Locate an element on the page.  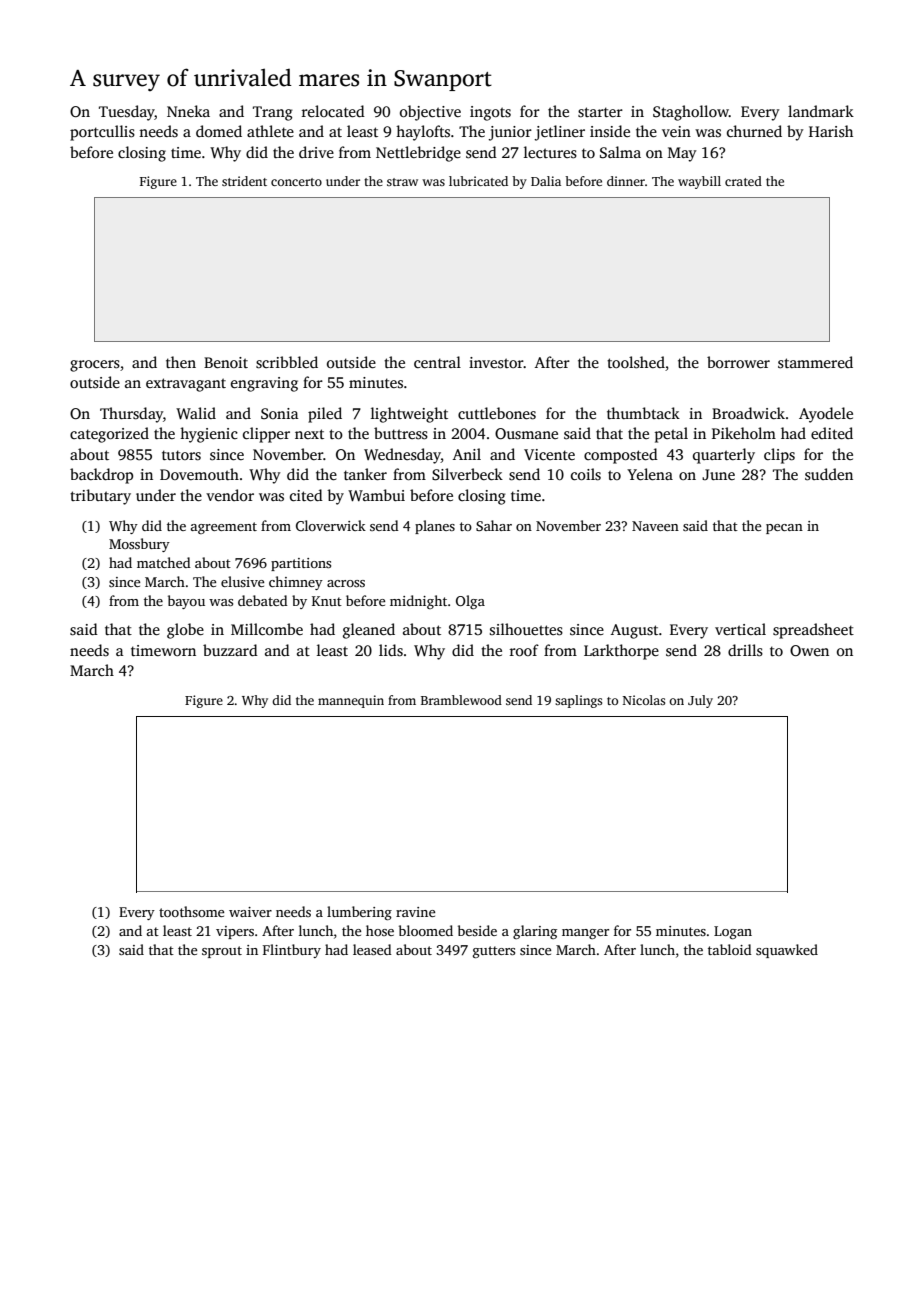
grocers is located at coordinates (95, 366).
